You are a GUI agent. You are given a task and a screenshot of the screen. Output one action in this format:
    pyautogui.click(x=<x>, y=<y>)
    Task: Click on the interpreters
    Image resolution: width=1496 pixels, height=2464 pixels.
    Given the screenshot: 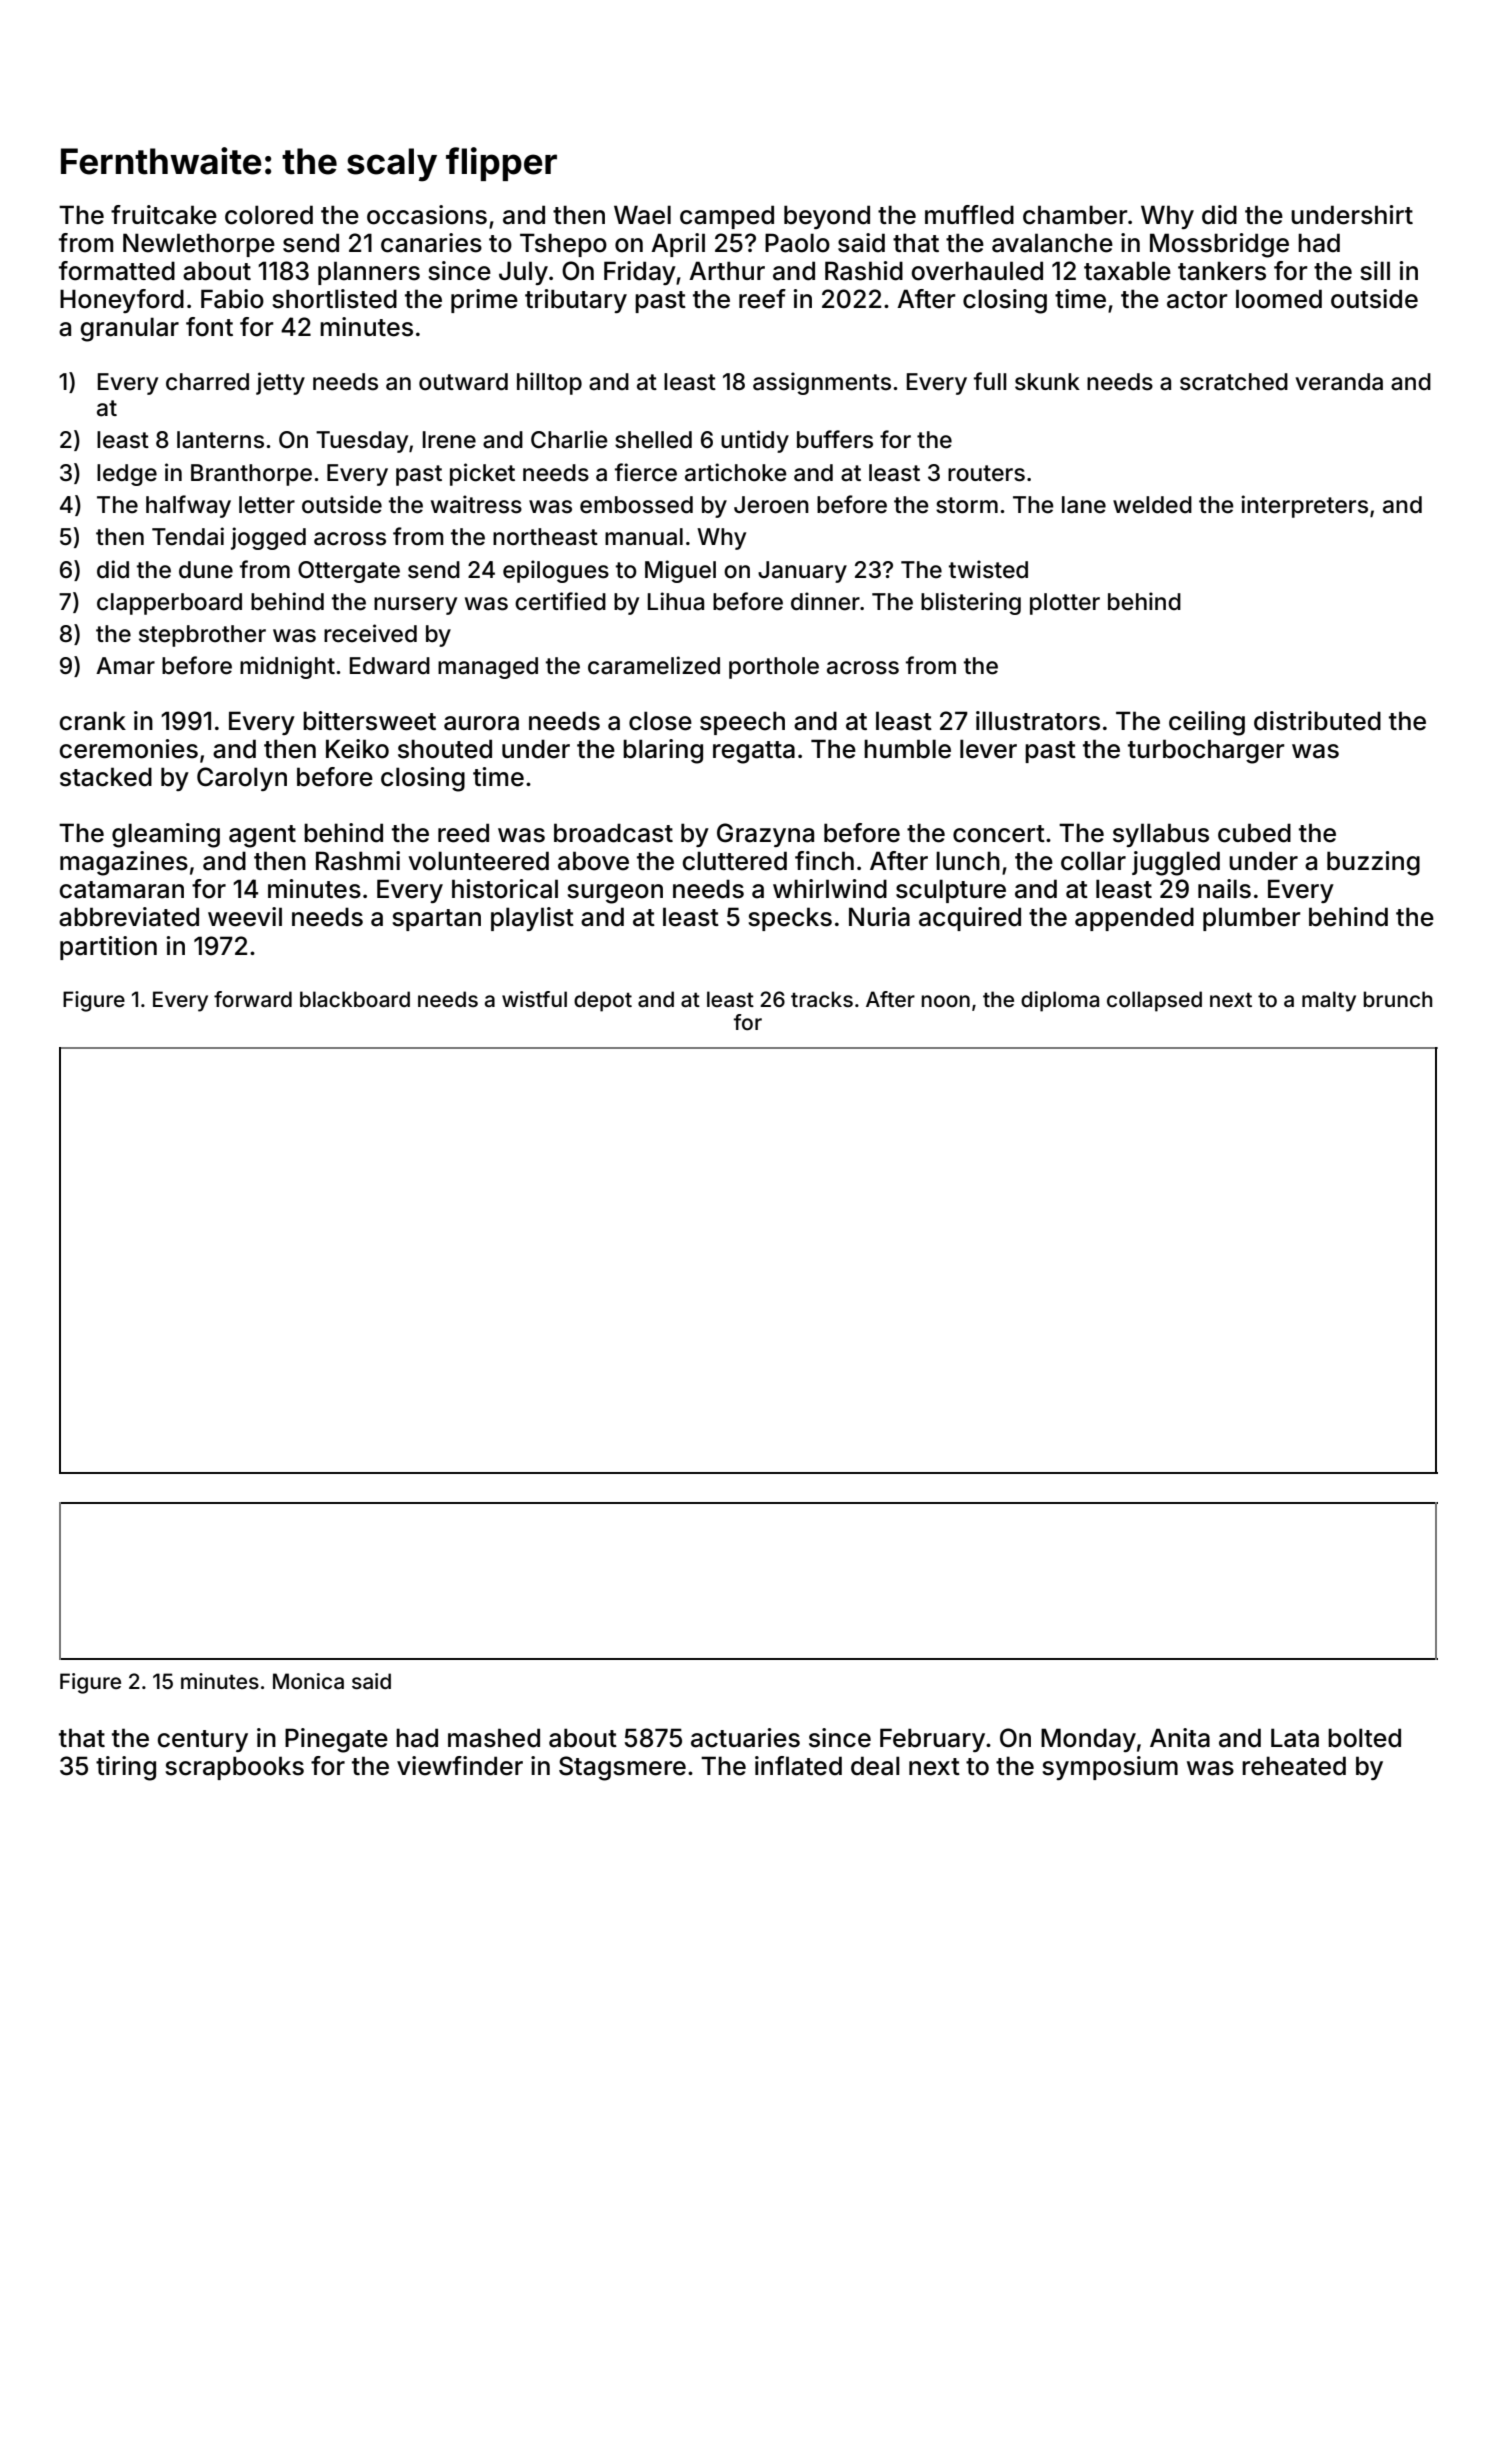 What is the action you would take?
    pyautogui.click(x=1304, y=506)
